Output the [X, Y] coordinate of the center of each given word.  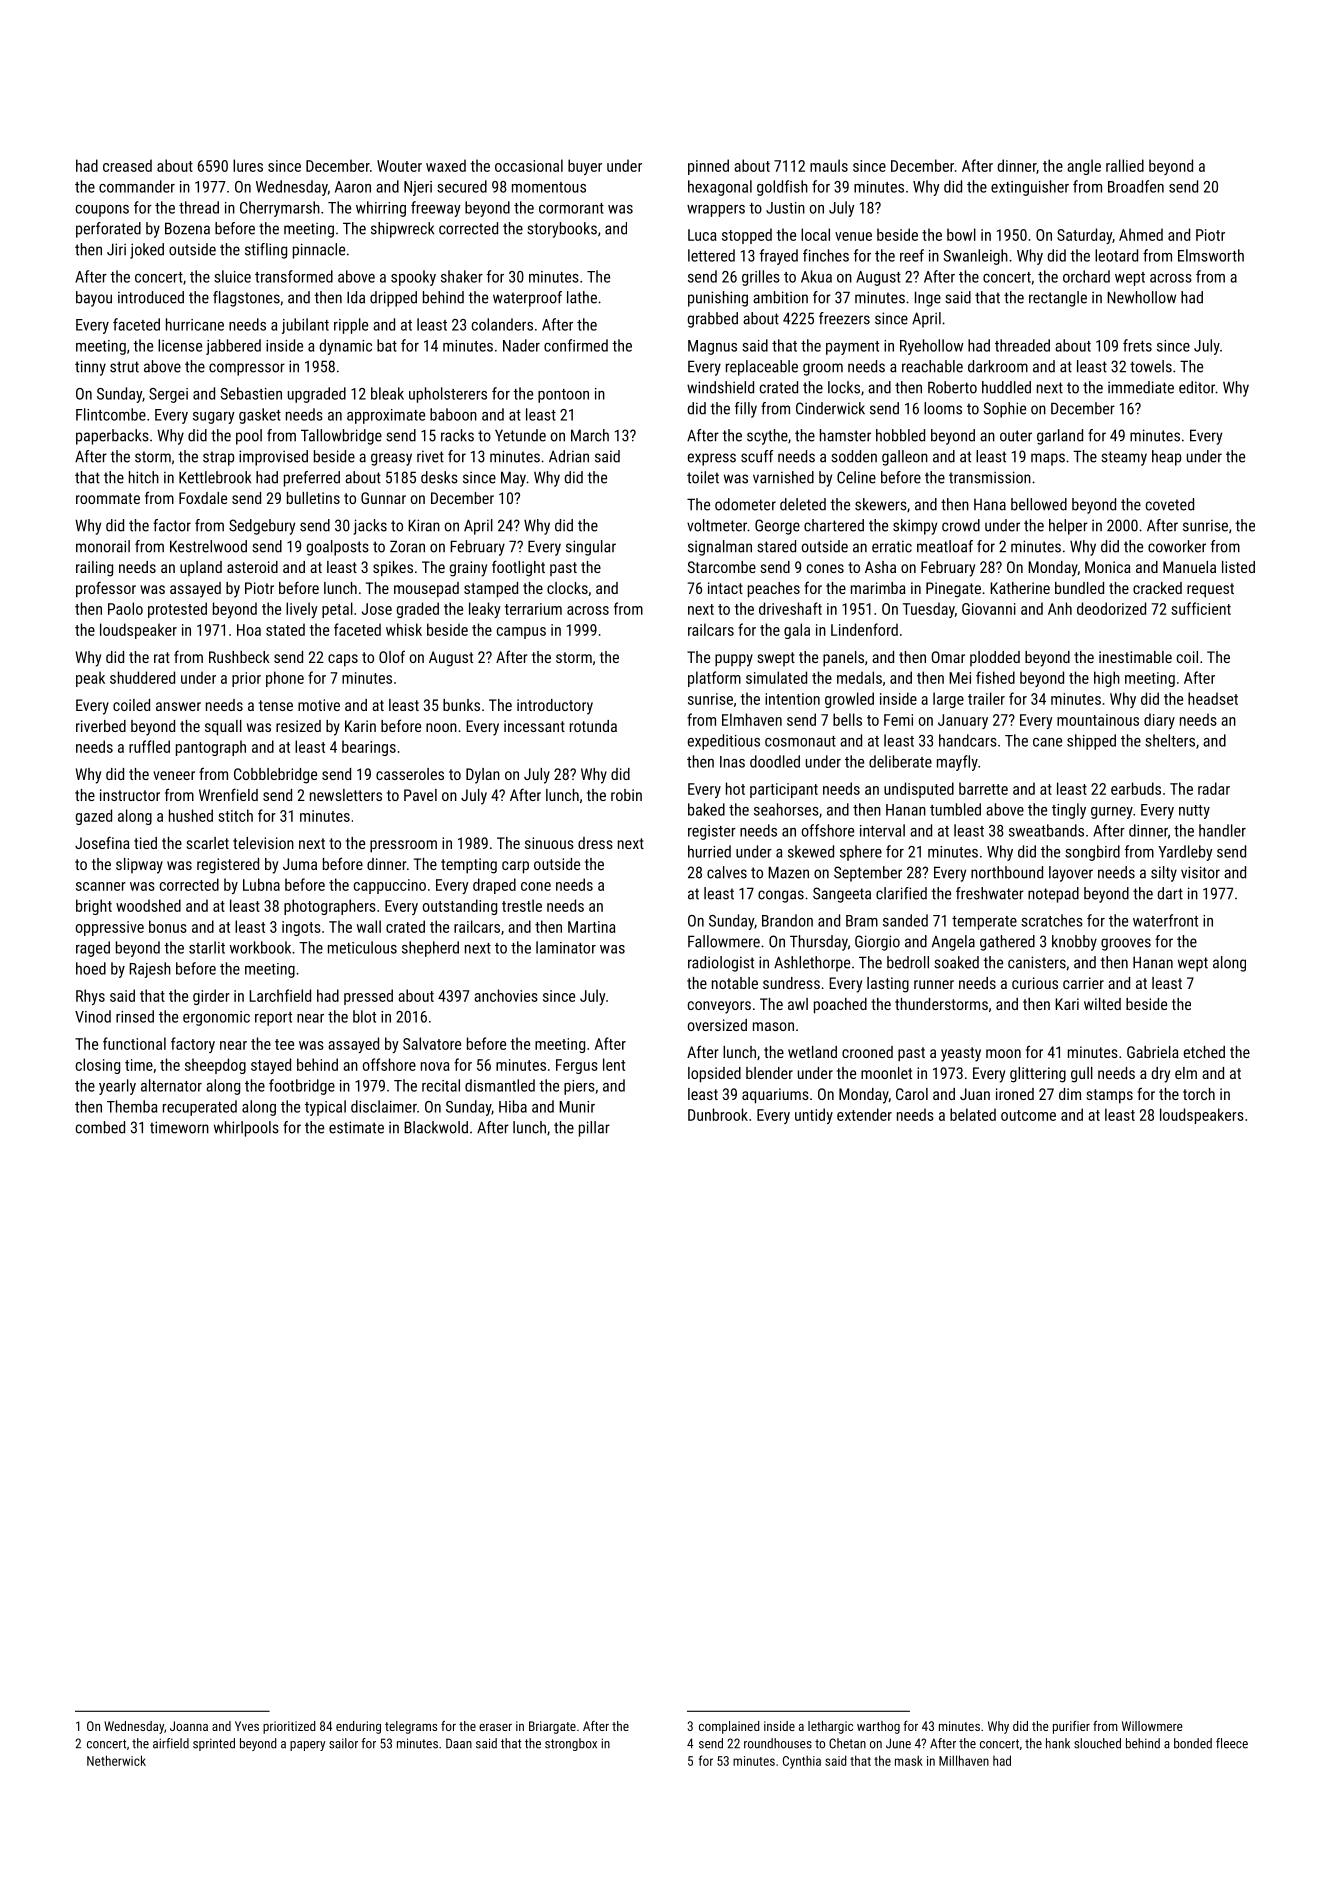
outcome [1028, 1115]
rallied [1125, 165]
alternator [171, 1085]
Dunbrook [718, 1114]
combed [100, 1127]
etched [1204, 1052]
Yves [247, 1726]
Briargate [552, 1727]
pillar [594, 1129]
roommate [108, 498]
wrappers [716, 211]
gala [797, 631]
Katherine [1020, 588]
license [180, 345]
